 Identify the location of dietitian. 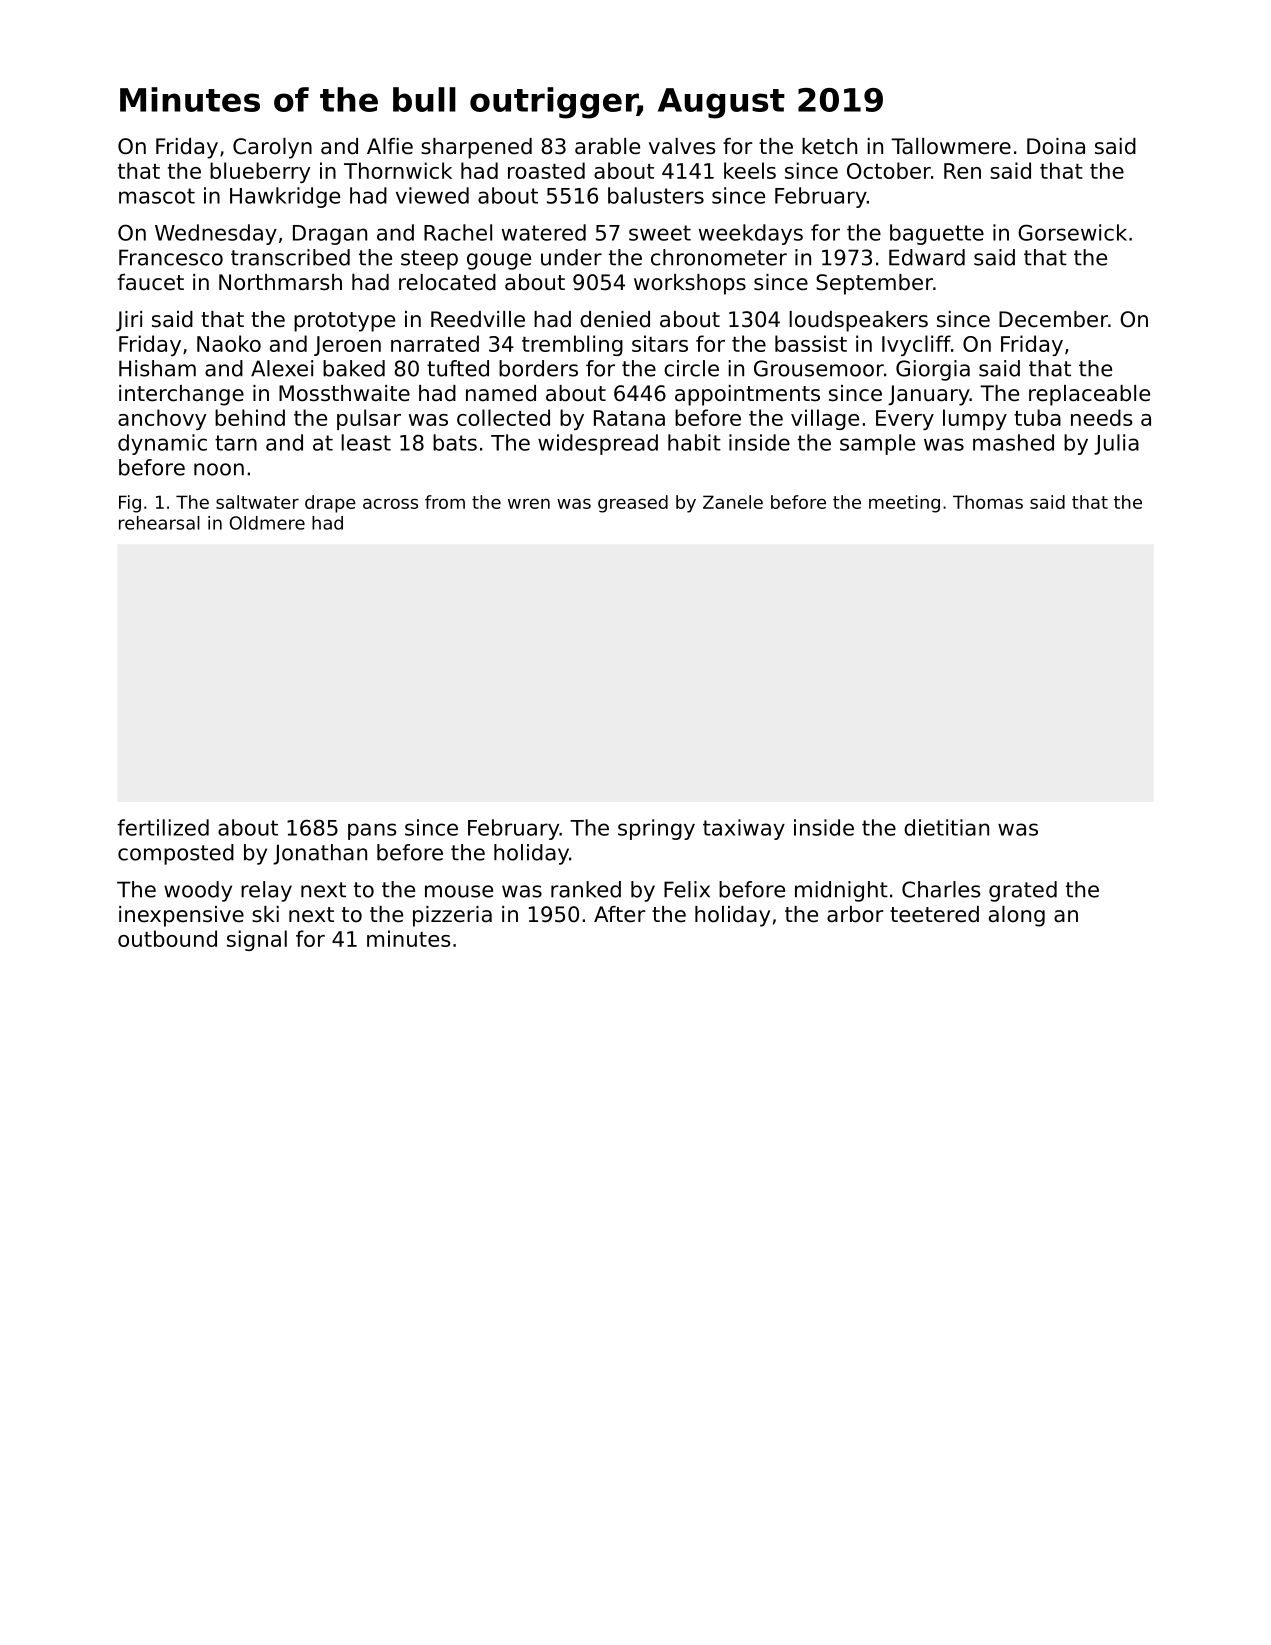
(946, 827).
